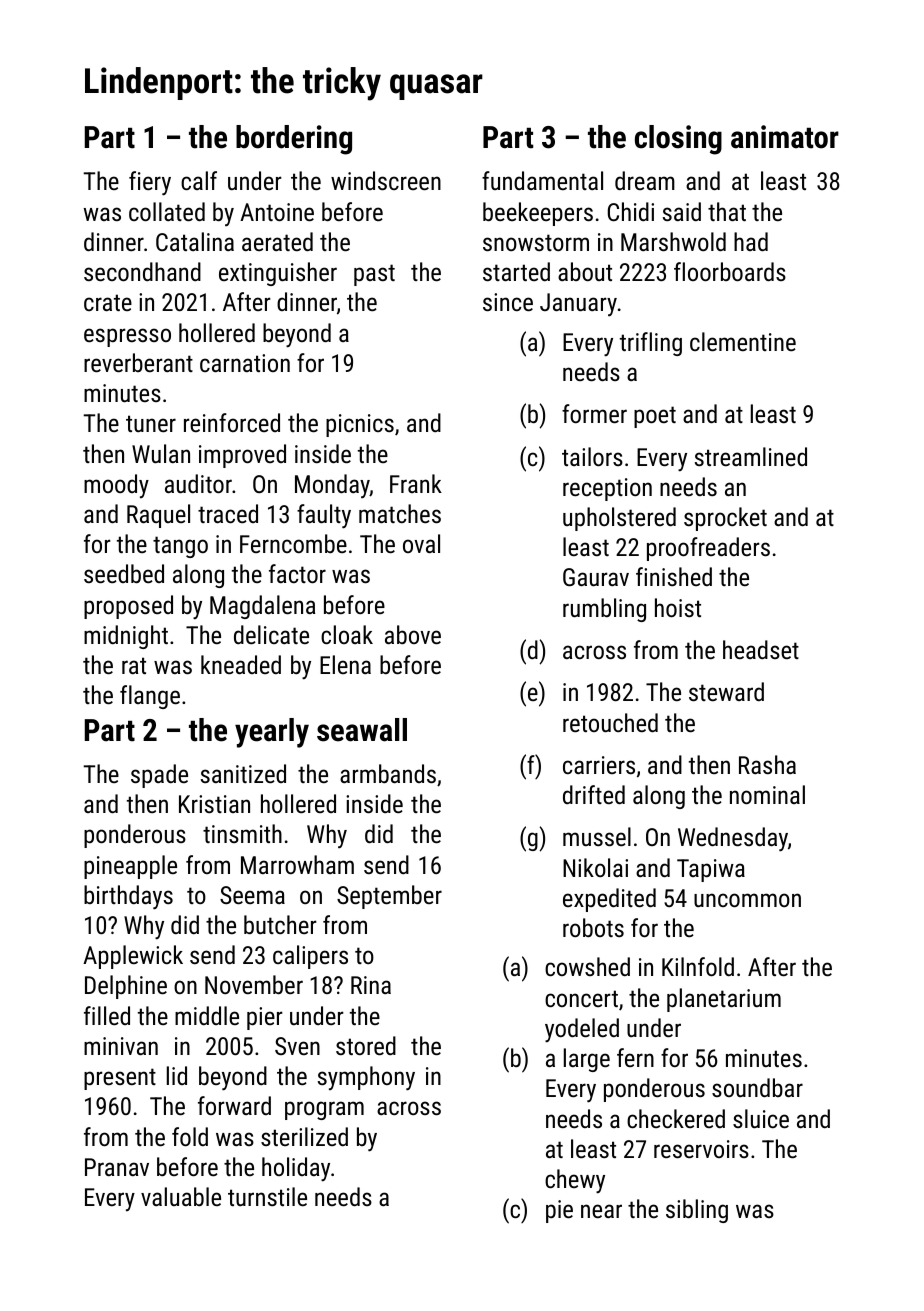 This page has width=924, height=1311. I want to click on crate, so click(108, 302).
